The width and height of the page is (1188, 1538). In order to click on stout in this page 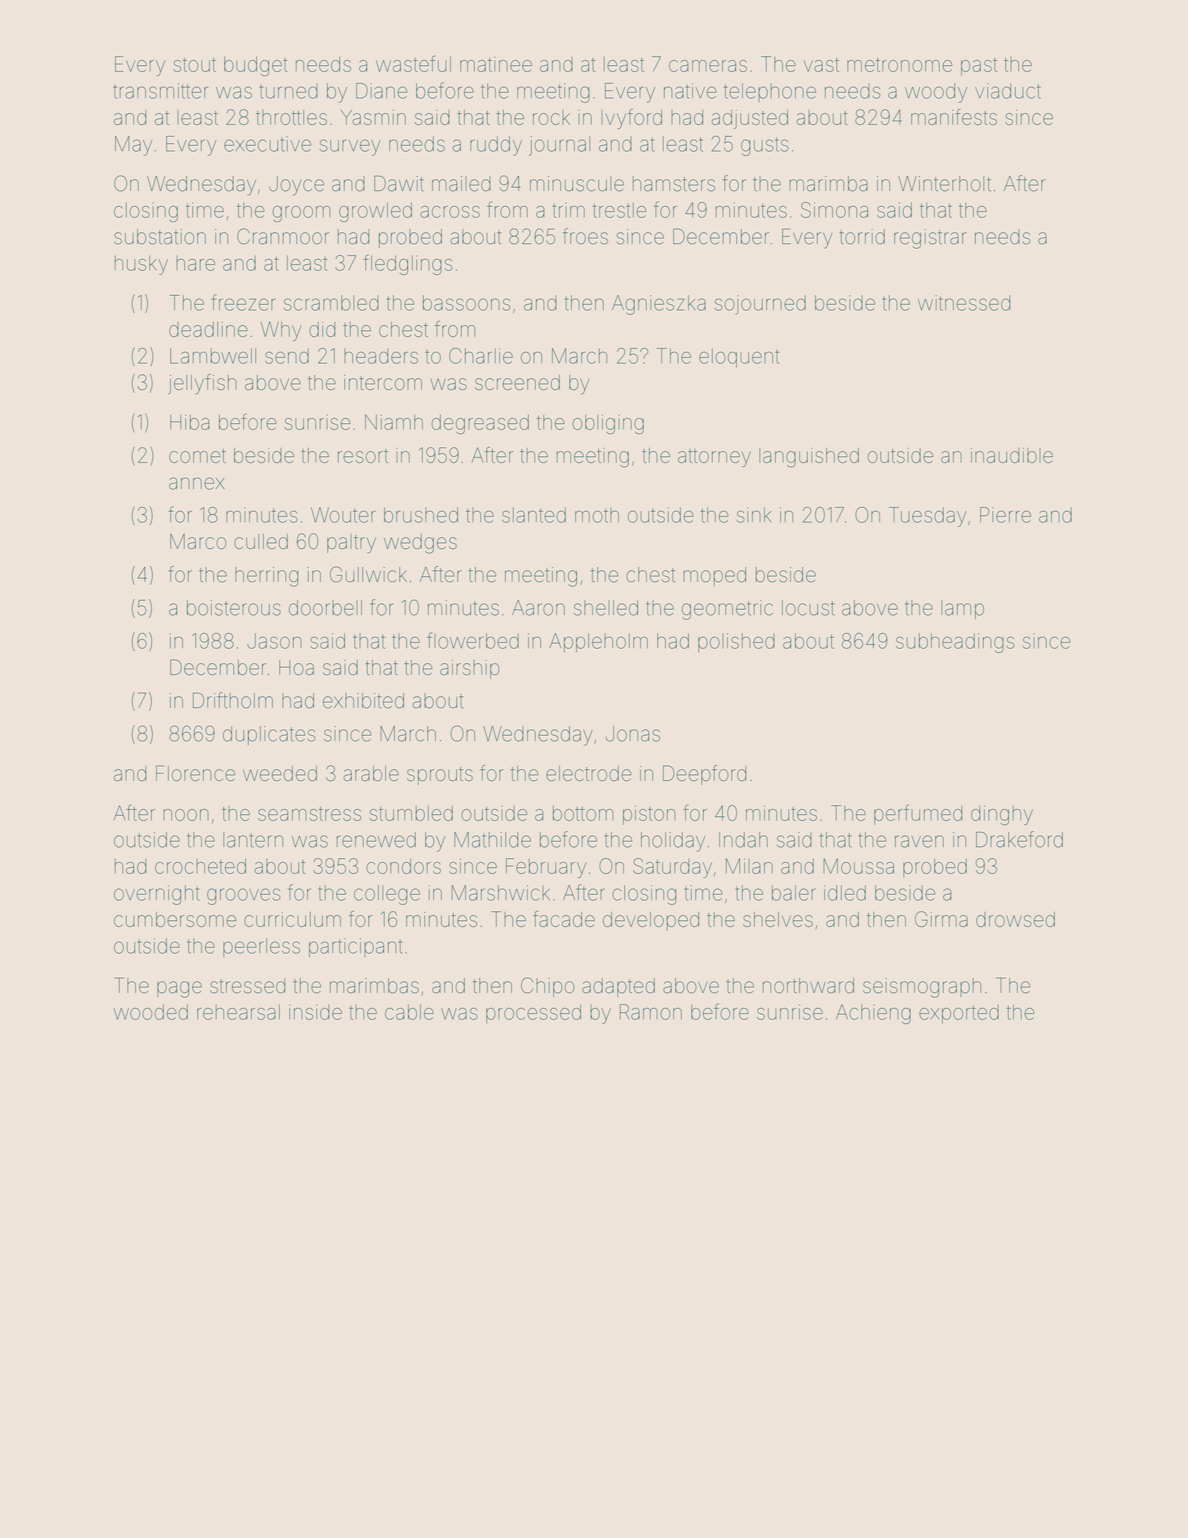, I will do `click(194, 65)`.
